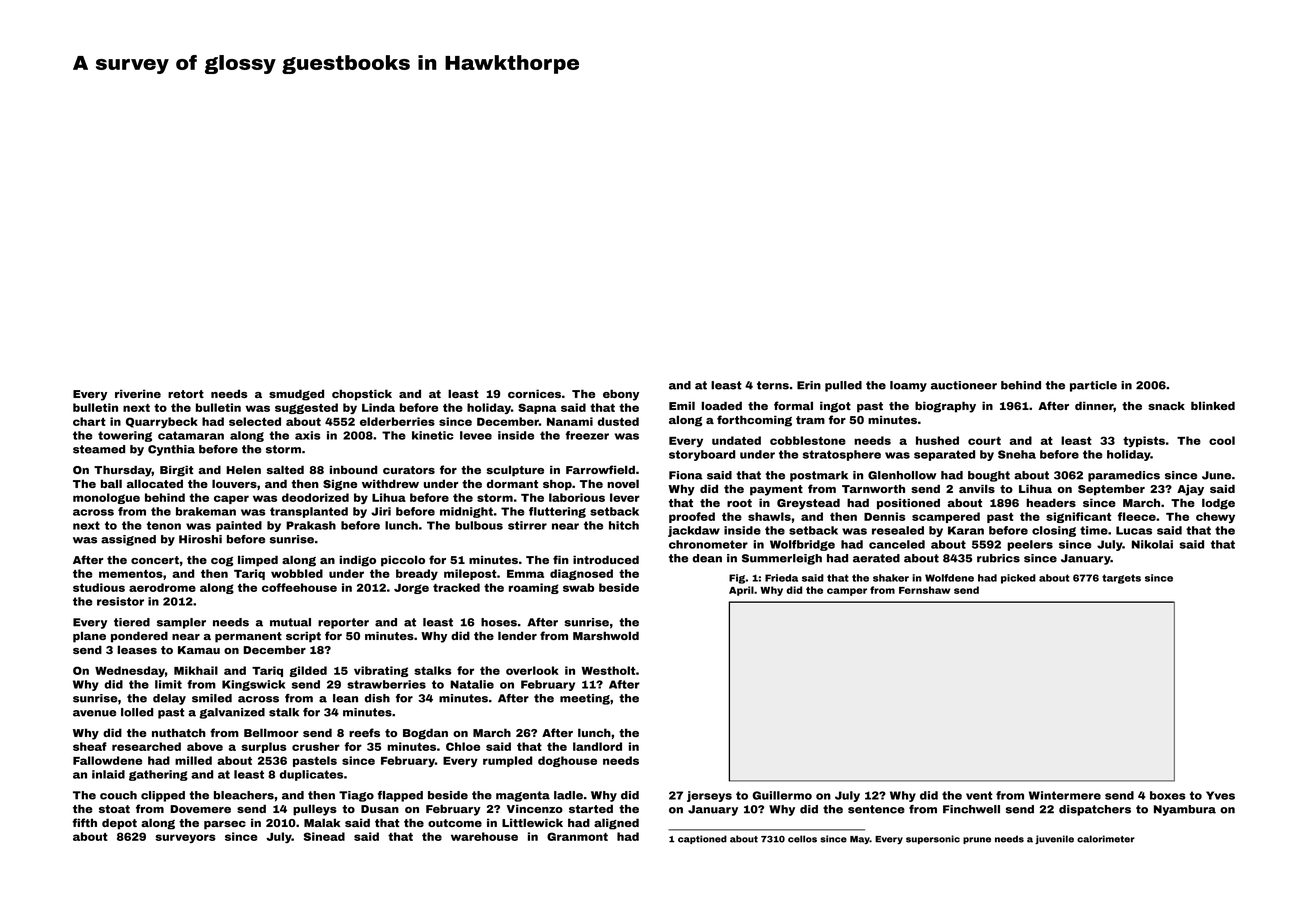 The image size is (1308, 924). What do you see at coordinates (1144, 441) in the screenshot?
I see `typists` at bounding box center [1144, 441].
